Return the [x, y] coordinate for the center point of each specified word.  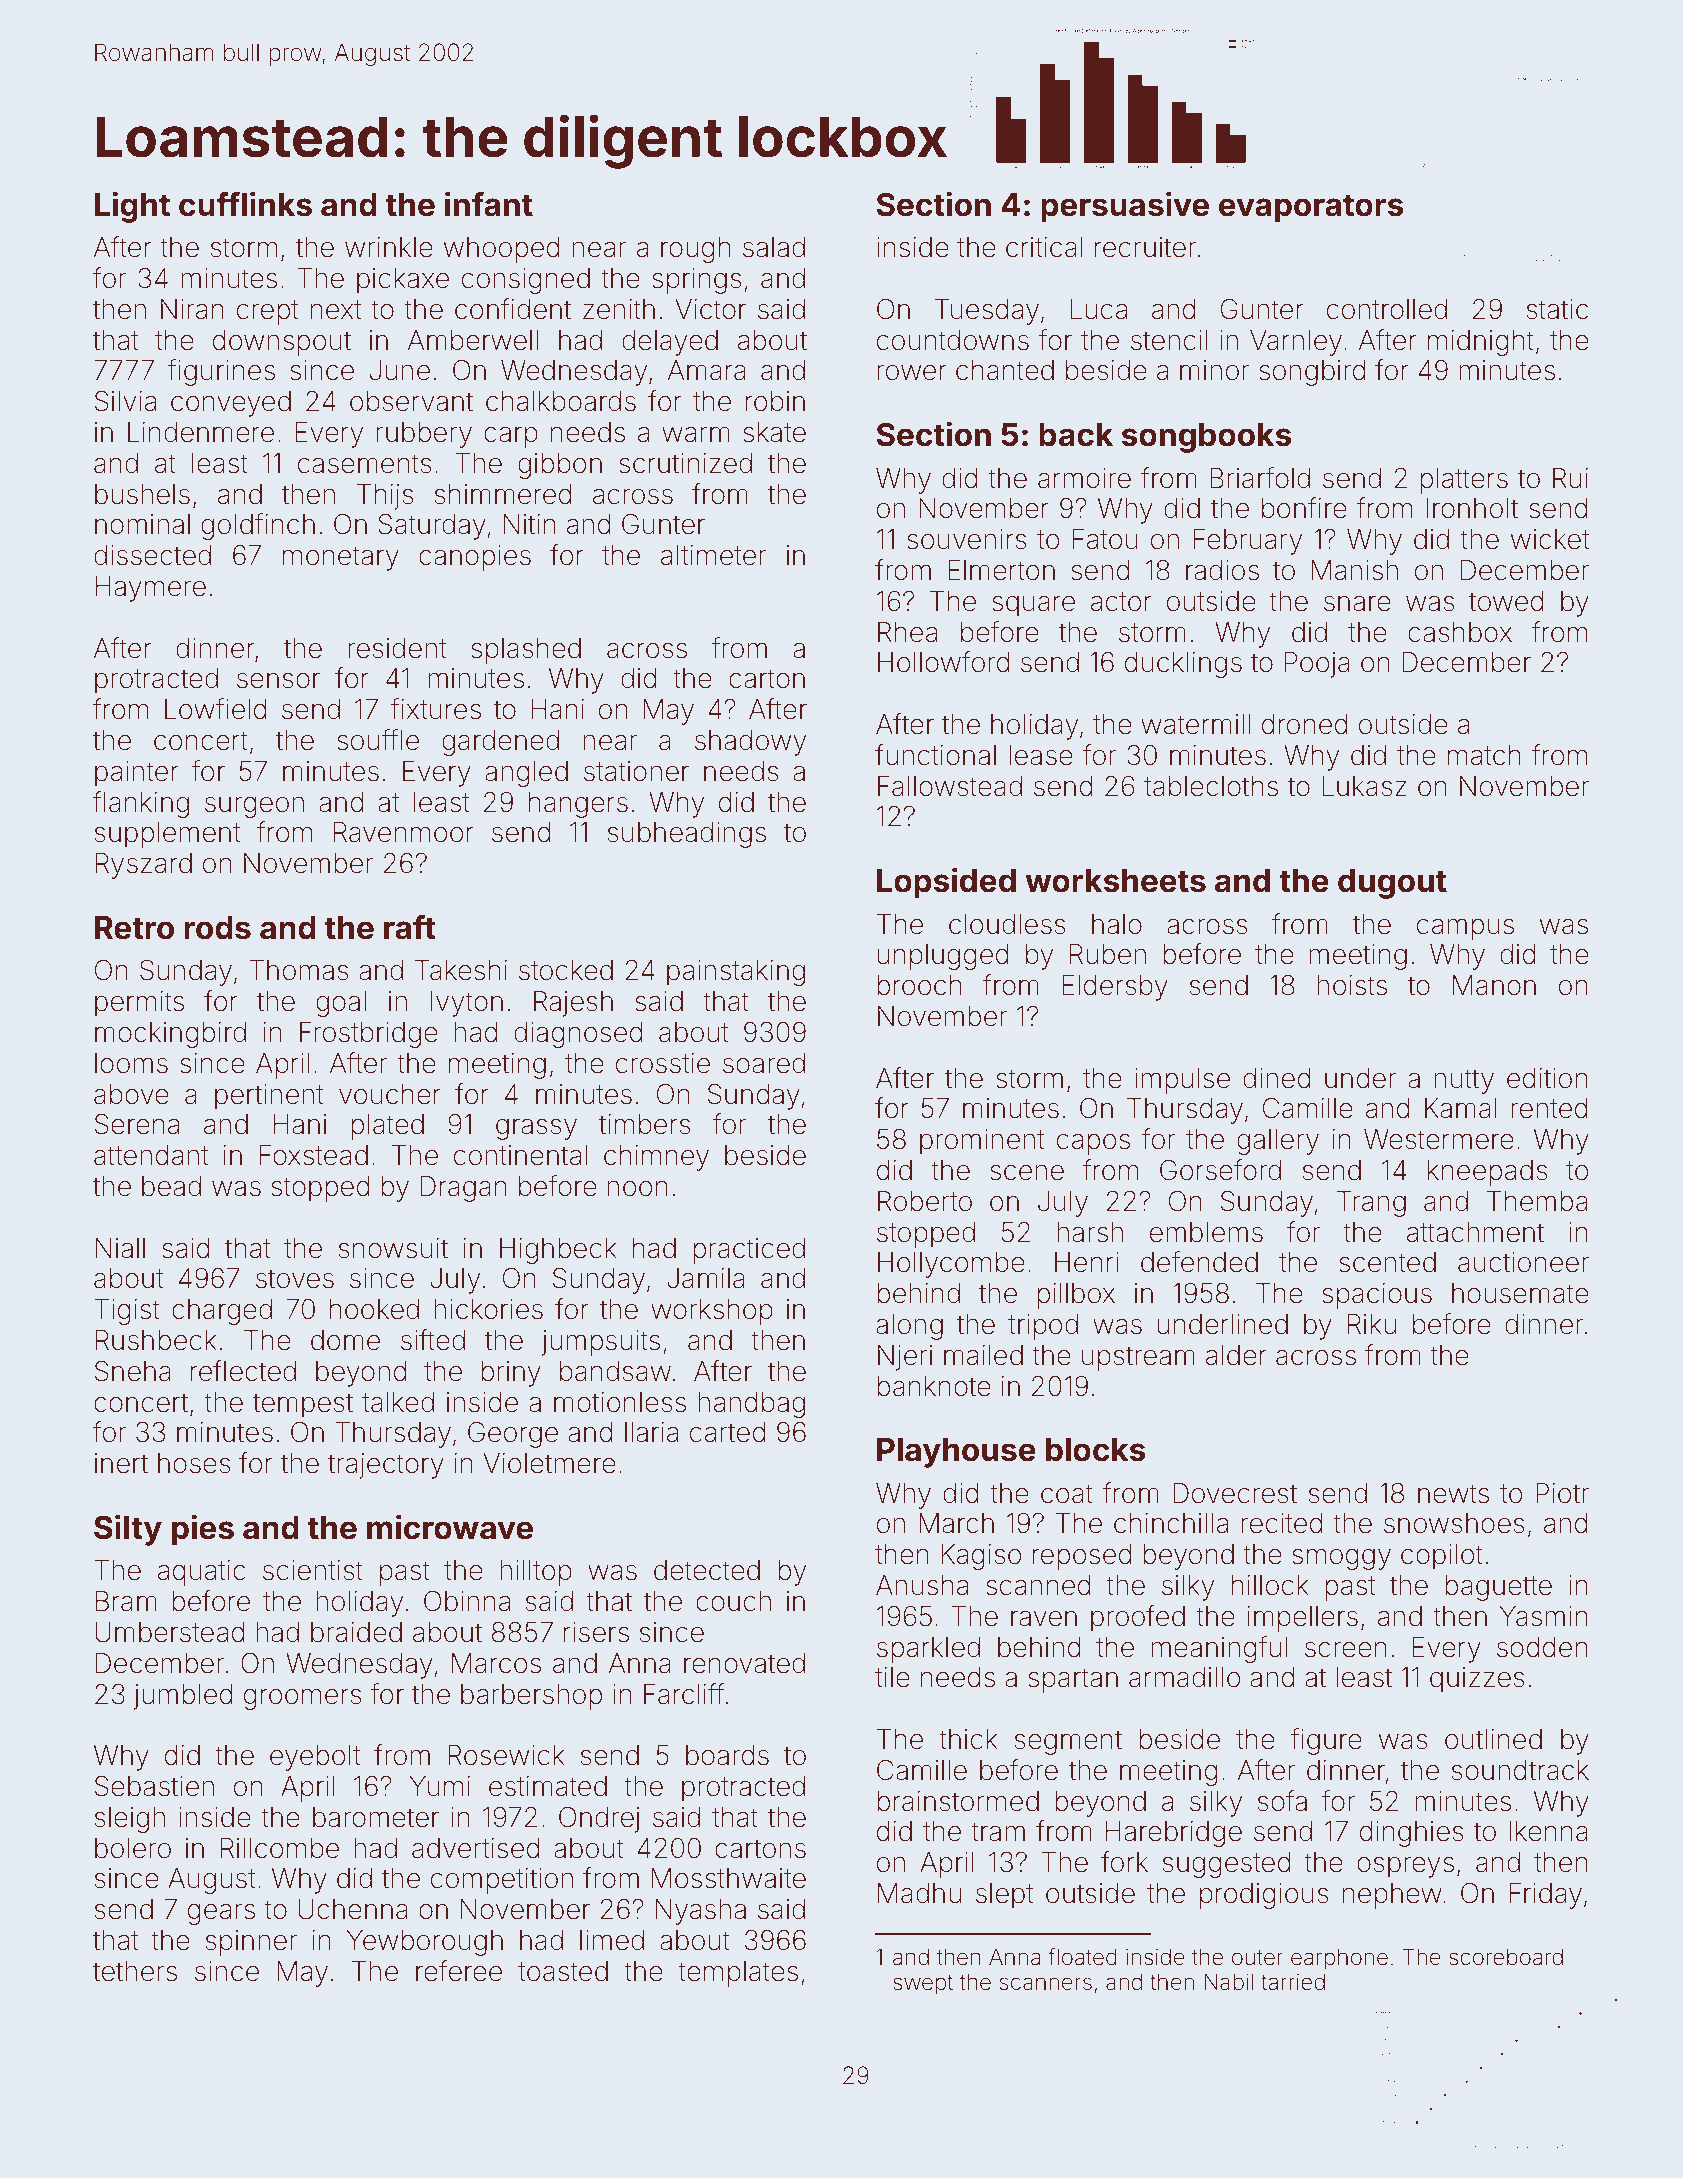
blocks [1096, 1450]
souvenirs [967, 539]
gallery [1278, 1142]
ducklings [1183, 665]
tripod [1043, 1327]
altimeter [713, 555]
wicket [1550, 539]
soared [764, 1063]
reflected [243, 1371]
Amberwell [473, 340]
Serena [137, 1124]
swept [923, 1985]
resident [397, 648]
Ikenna [1548, 1831]
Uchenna [353, 1909]
